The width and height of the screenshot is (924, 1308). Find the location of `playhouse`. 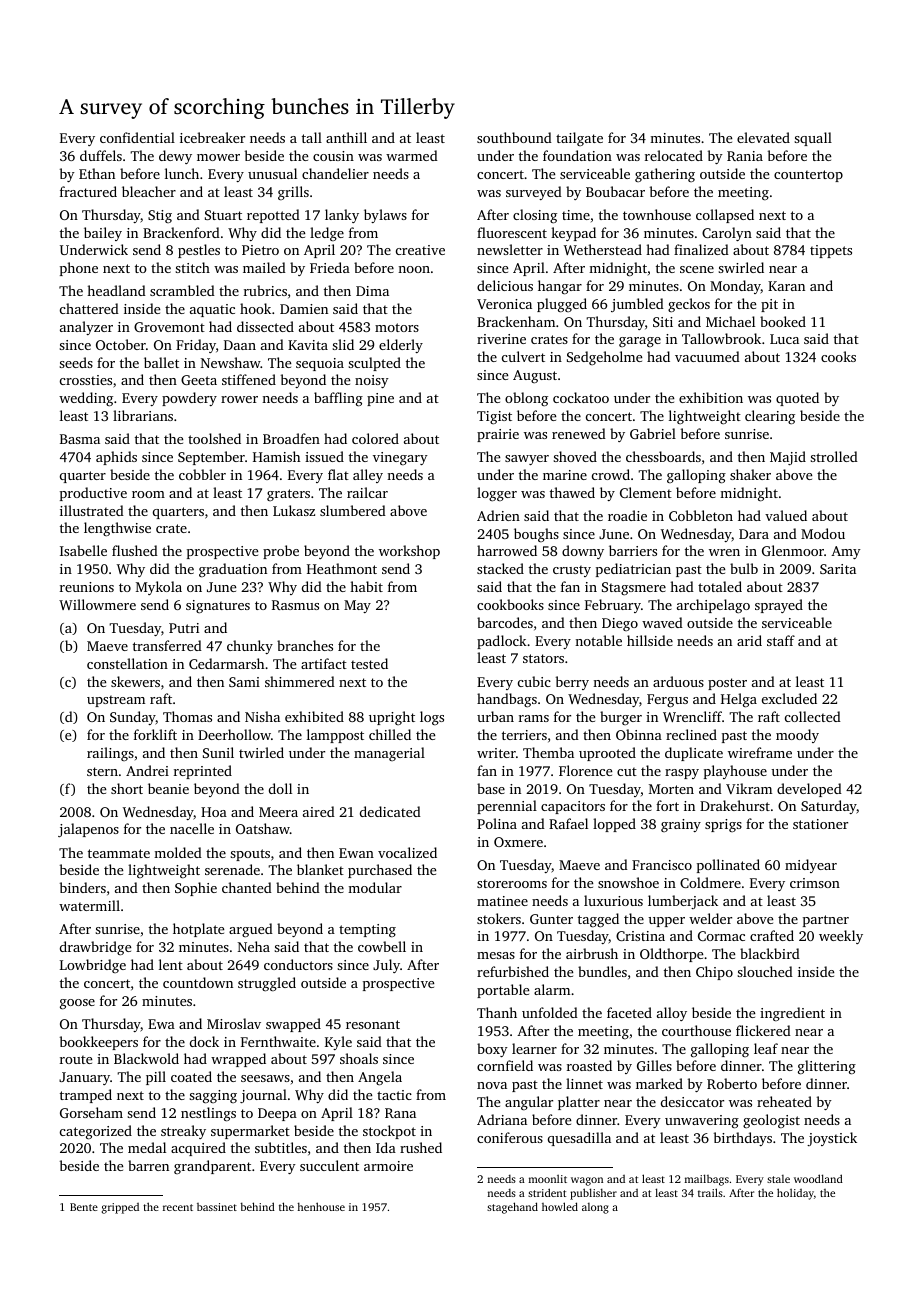

playhouse is located at coordinates (735, 772).
